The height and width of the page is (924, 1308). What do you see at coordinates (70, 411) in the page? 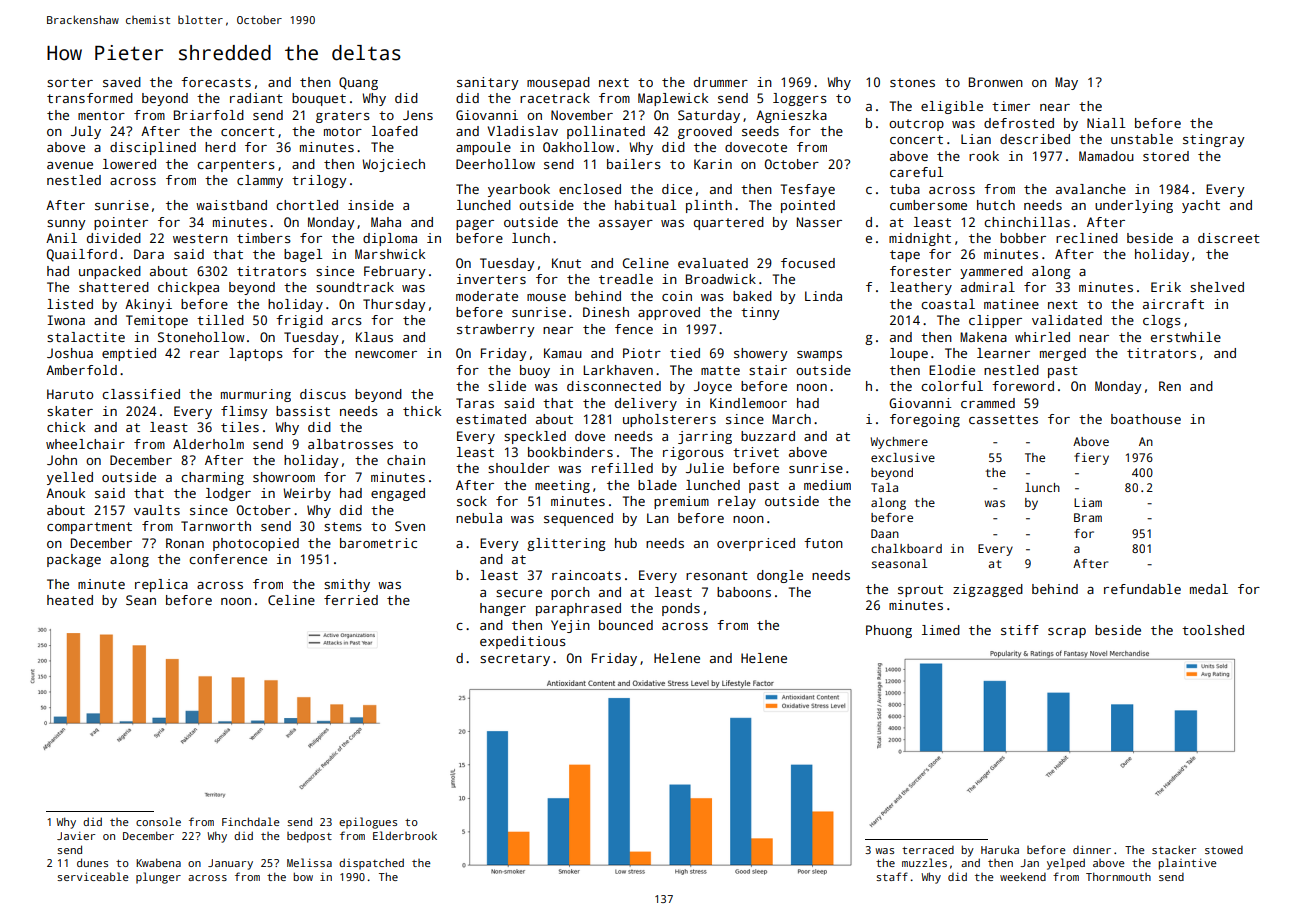
I see `skater` at bounding box center [70, 411].
